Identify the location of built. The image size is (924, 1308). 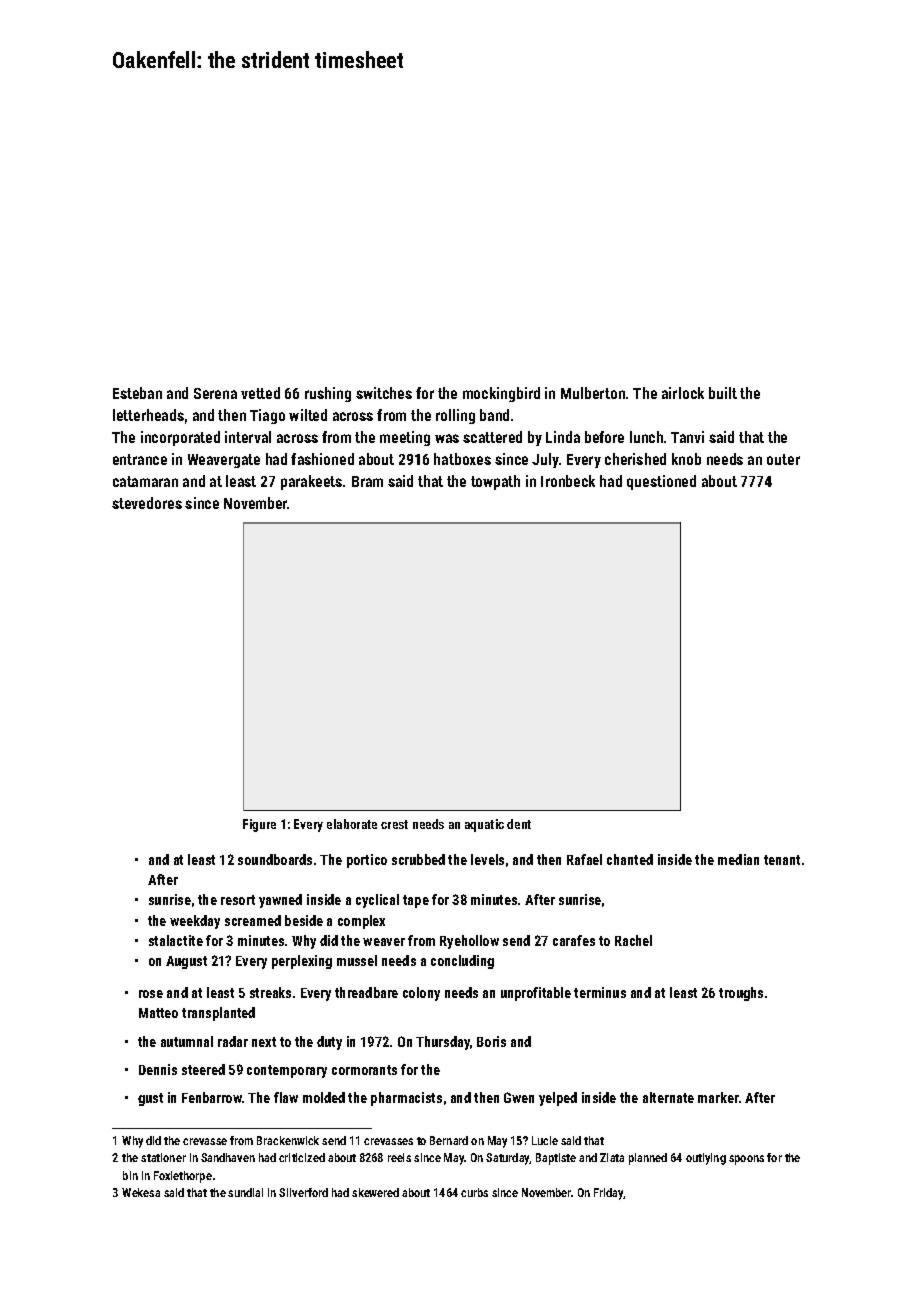
(723, 393).
